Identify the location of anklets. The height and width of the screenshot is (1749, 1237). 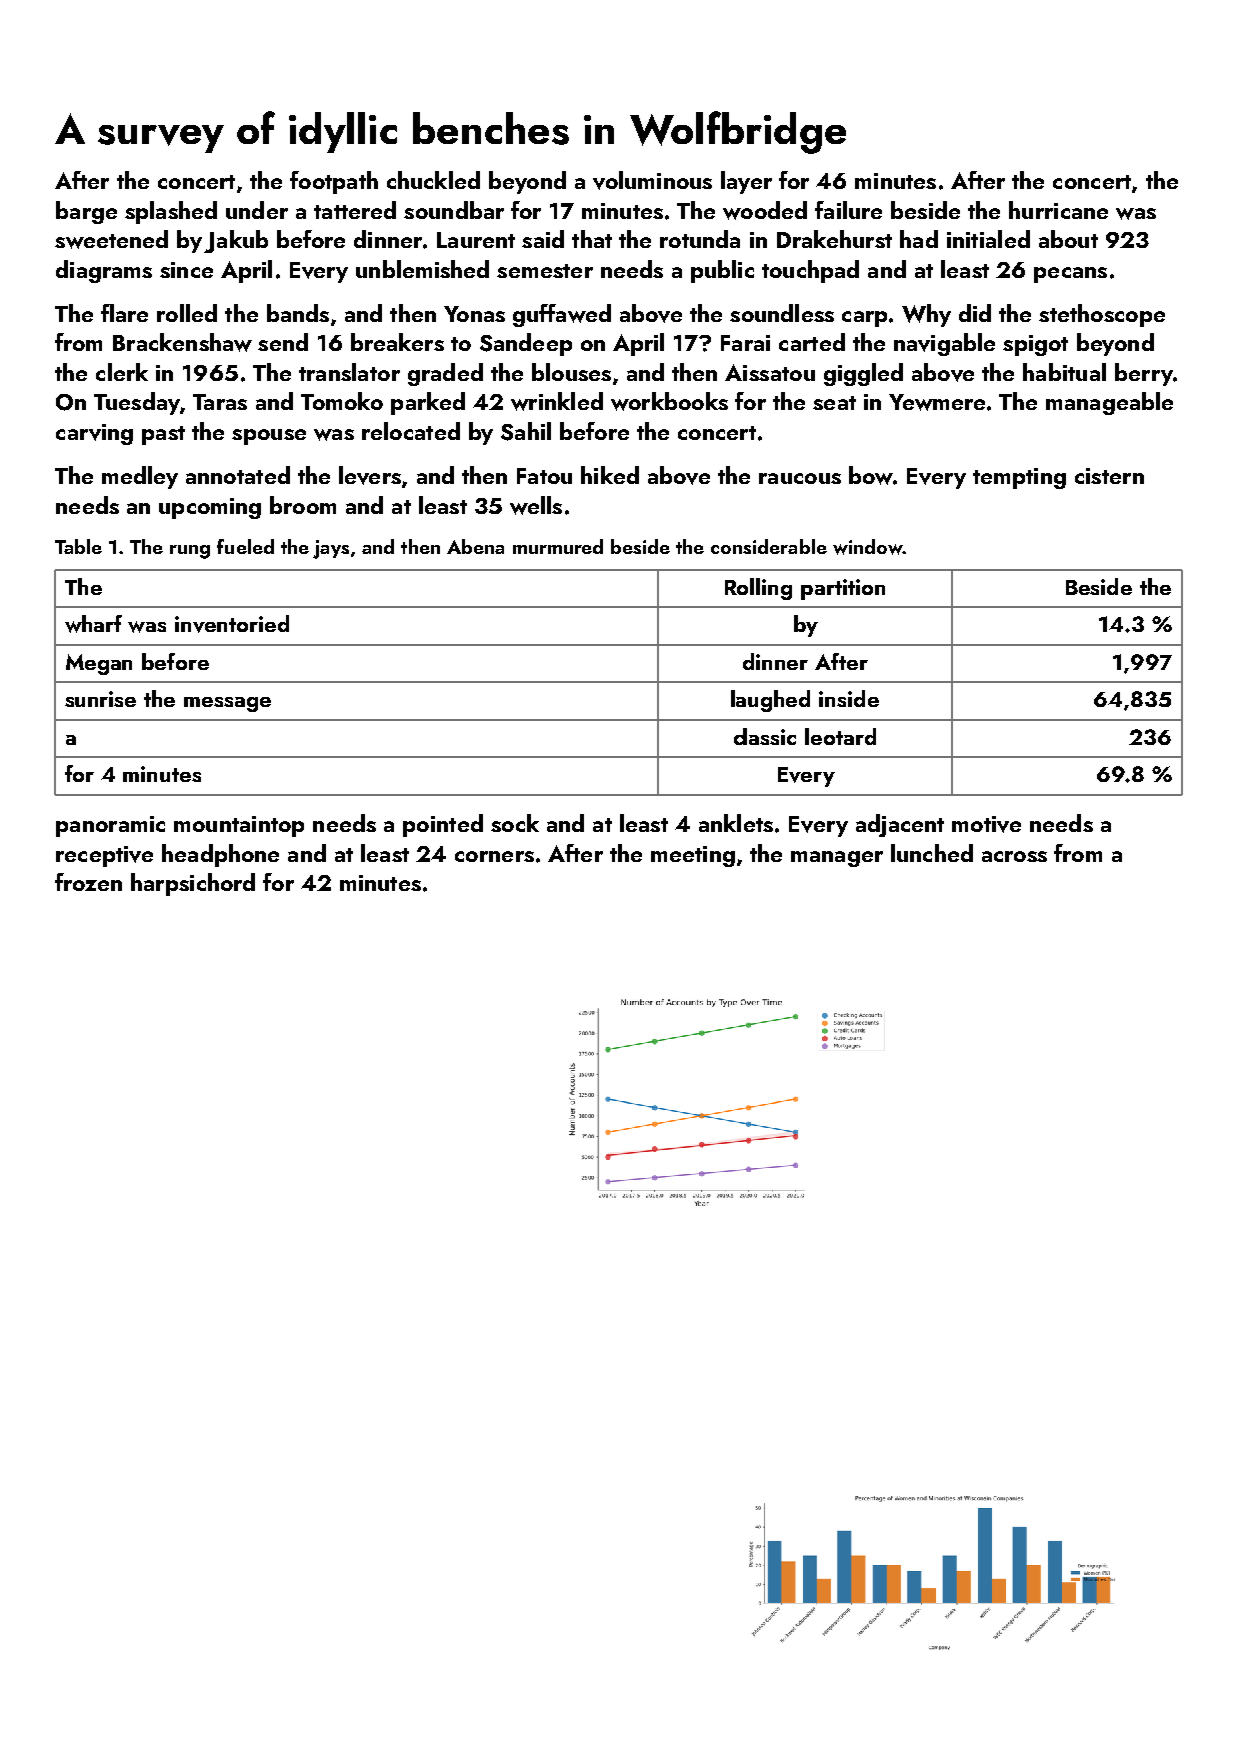
(736, 823).
